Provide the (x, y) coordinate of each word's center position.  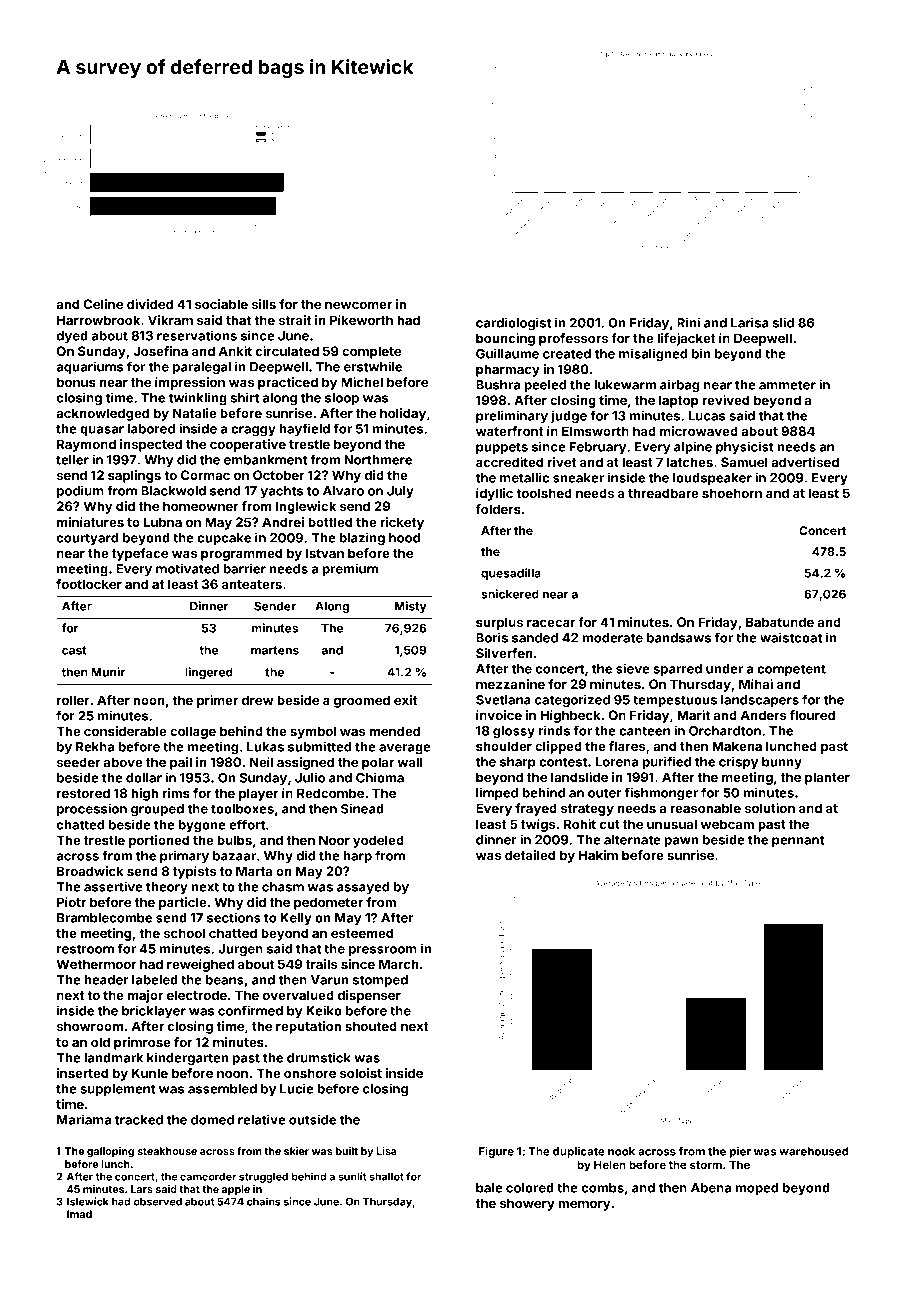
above (123, 762)
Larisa (750, 322)
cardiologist (513, 324)
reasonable (705, 808)
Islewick (88, 1201)
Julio (310, 777)
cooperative (248, 445)
